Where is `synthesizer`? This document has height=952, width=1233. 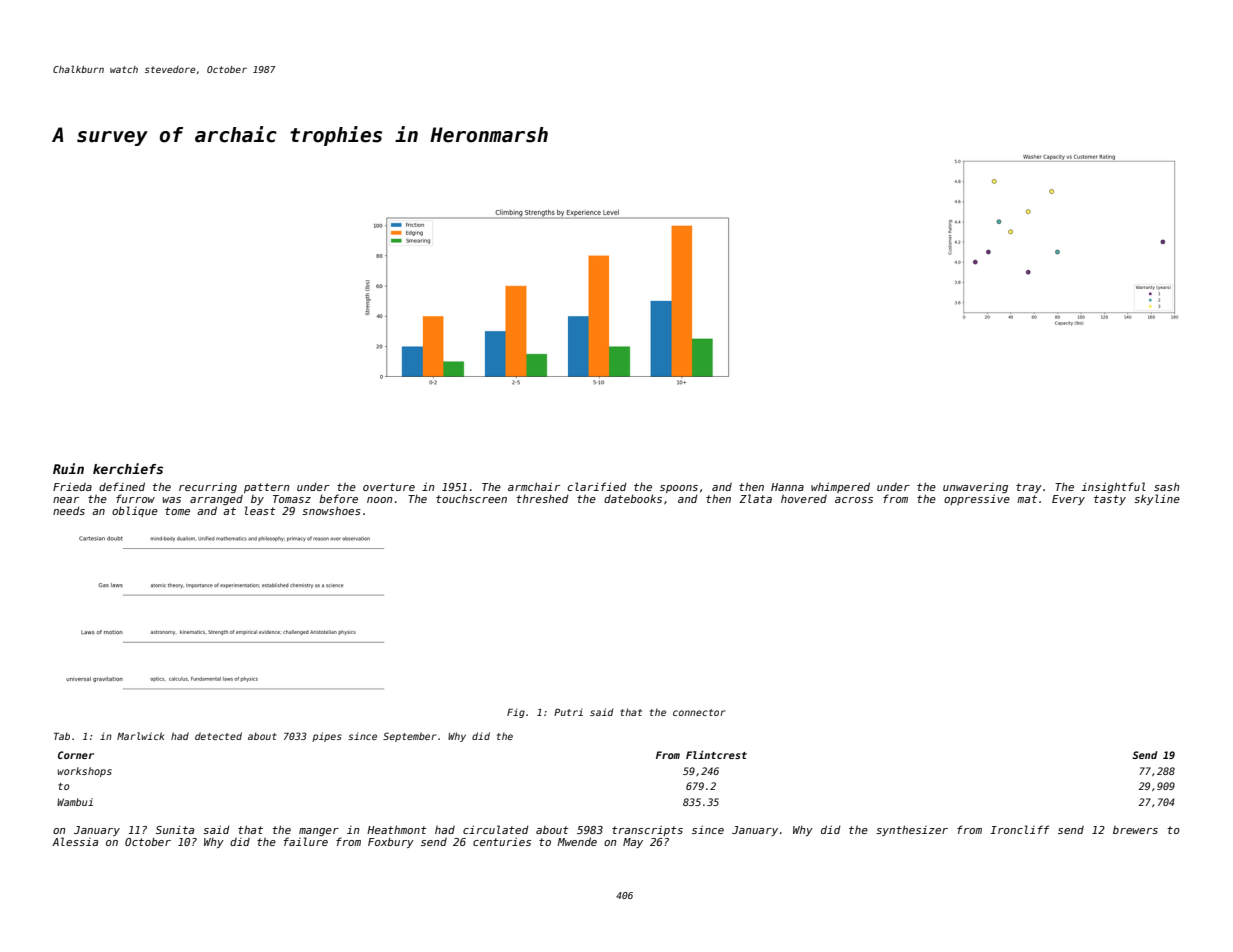
synthesizer is located at coordinates (912, 830).
